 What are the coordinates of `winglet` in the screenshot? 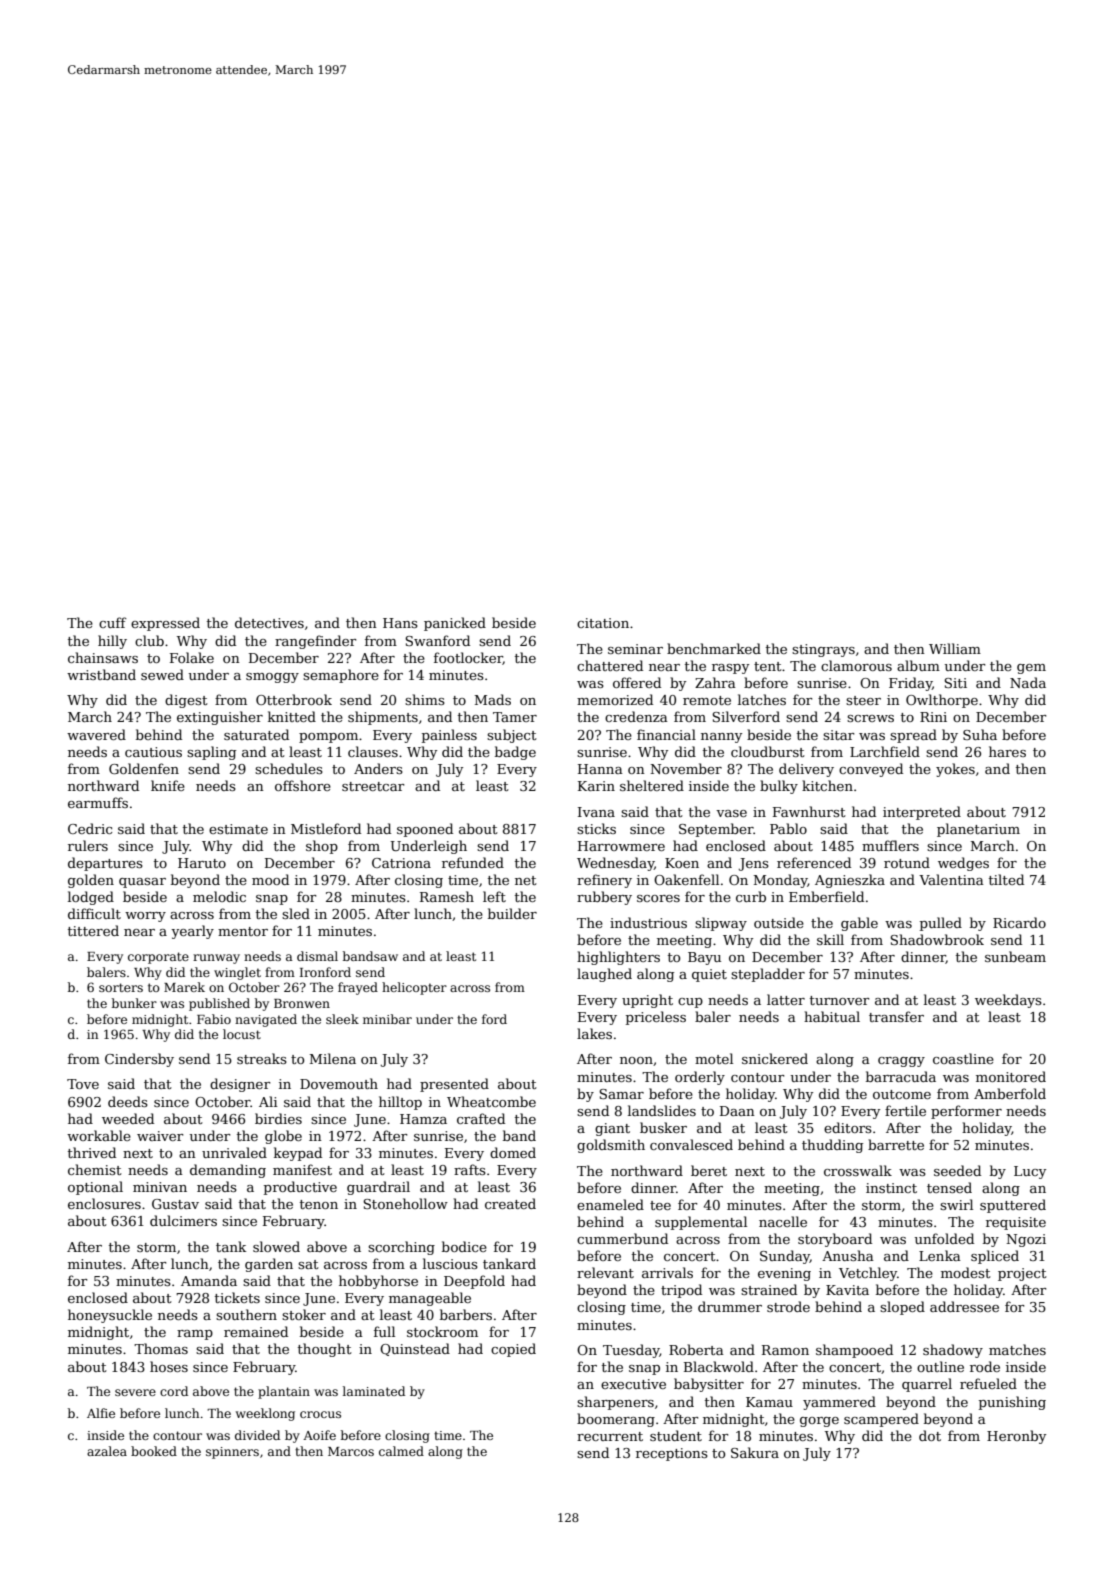 It's located at (237, 973).
